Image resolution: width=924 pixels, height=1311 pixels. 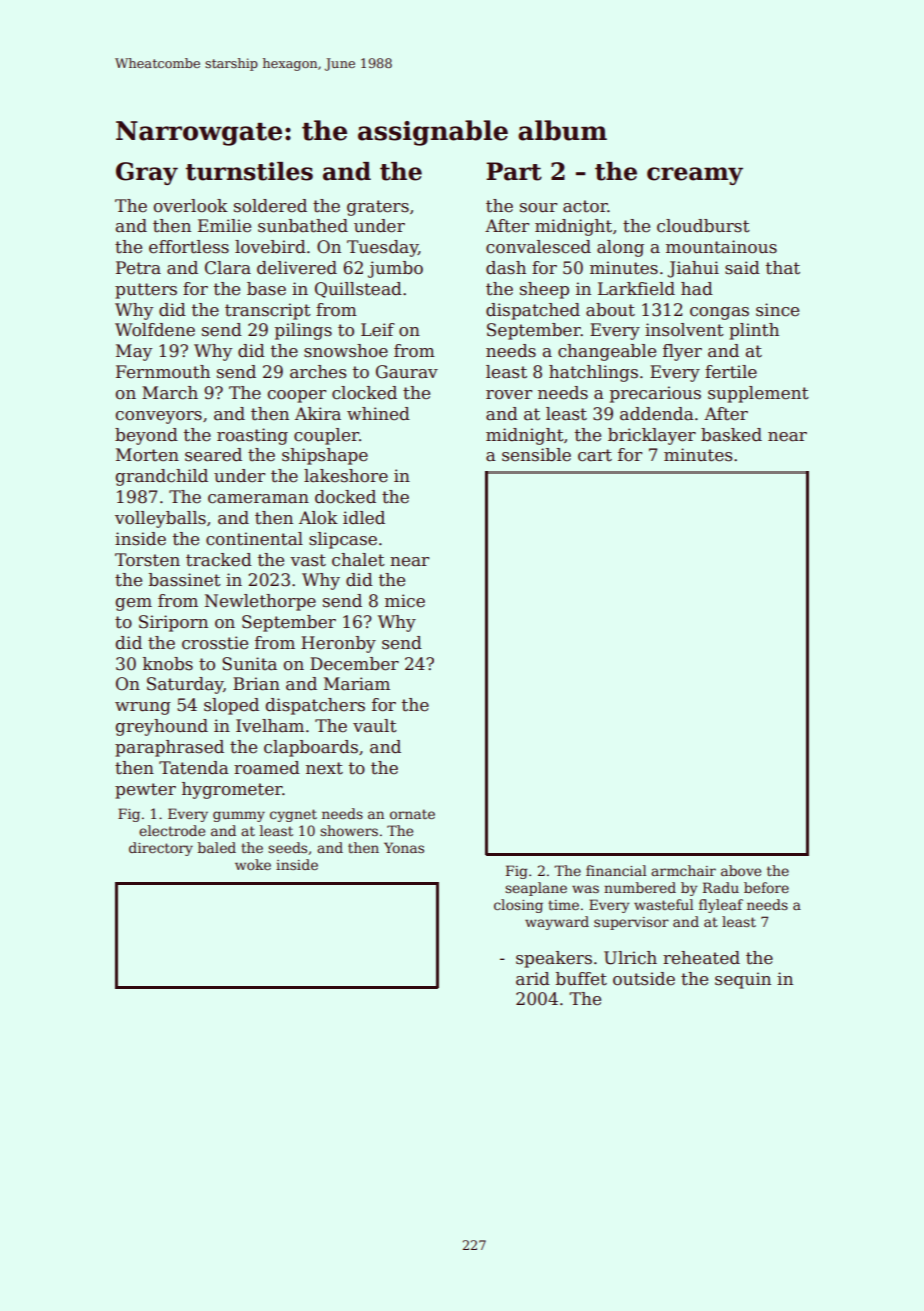 I want to click on sensible, so click(x=536, y=455).
